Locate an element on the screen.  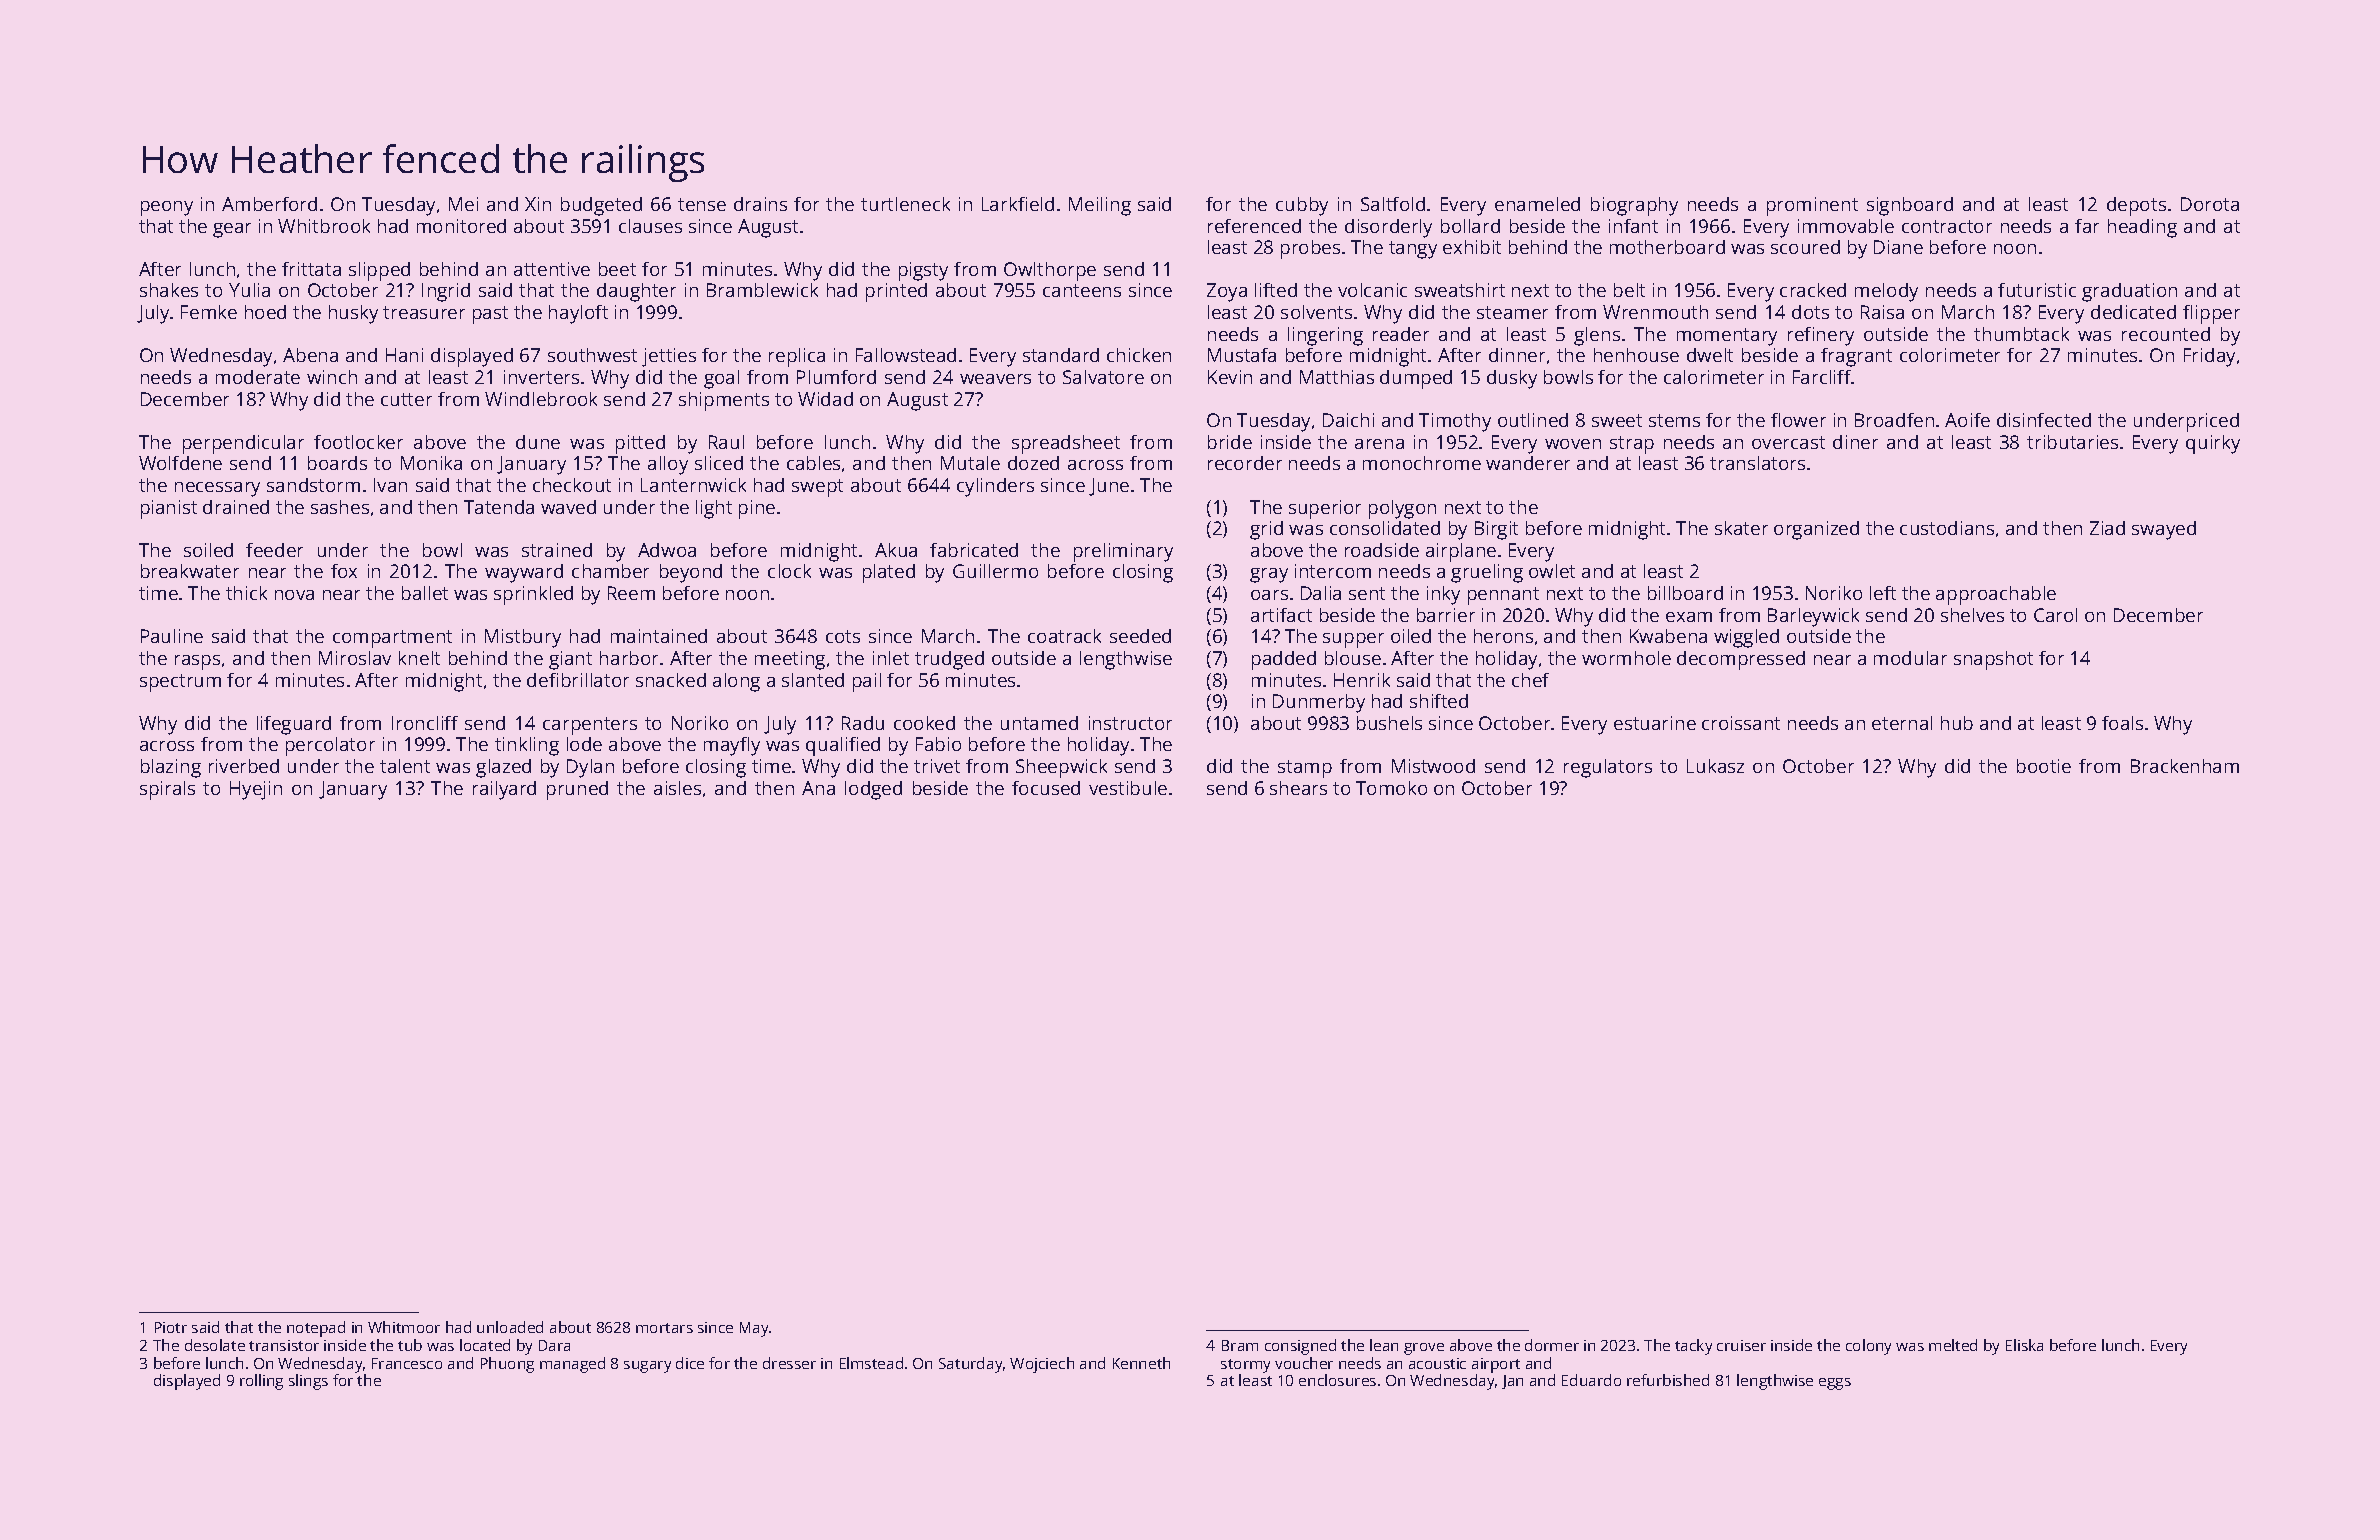
spirals is located at coordinates (167, 790).
